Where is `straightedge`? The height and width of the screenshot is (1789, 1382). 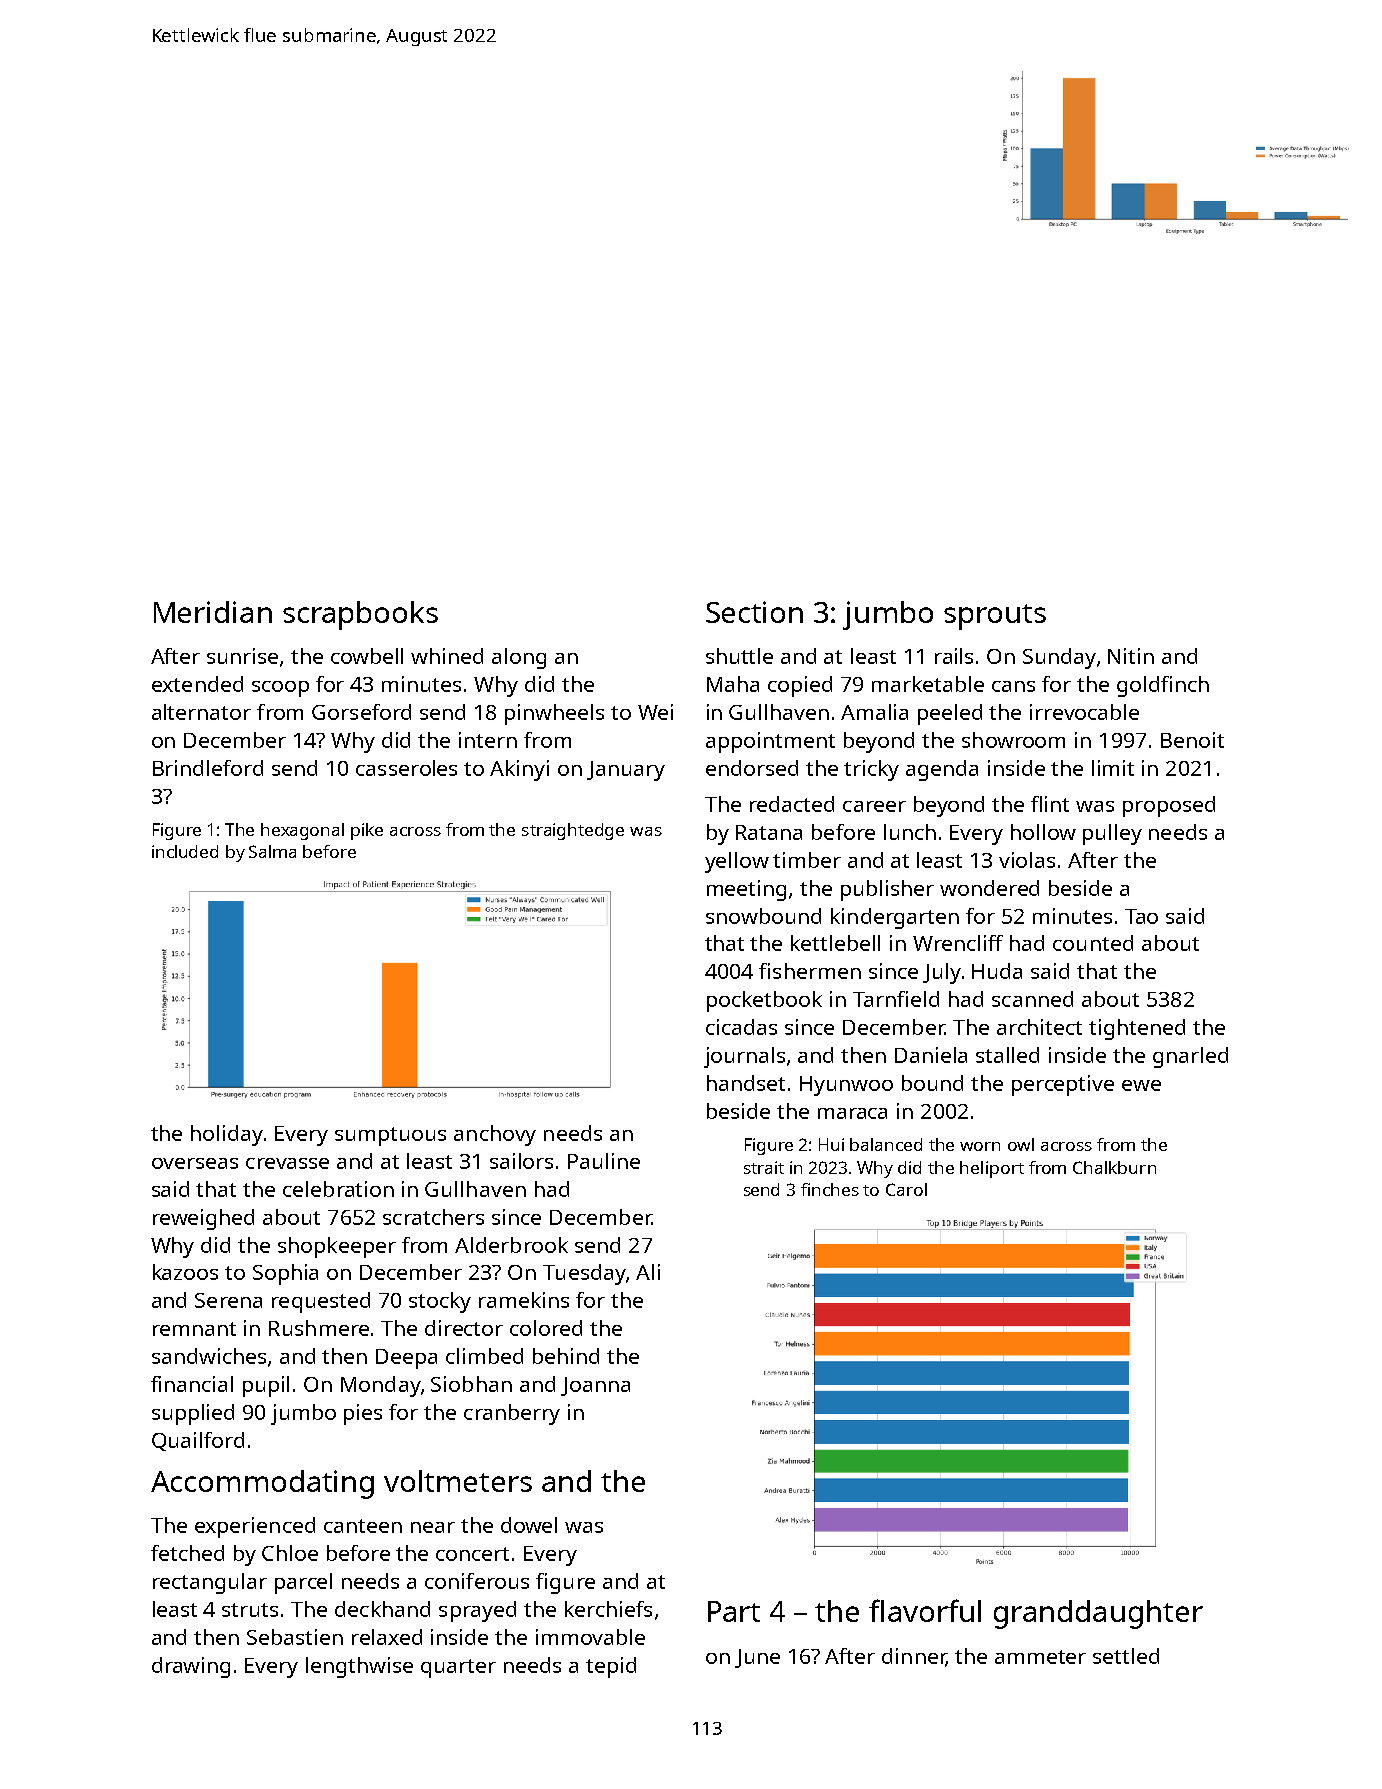 straightedge is located at coordinates (573, 831).
